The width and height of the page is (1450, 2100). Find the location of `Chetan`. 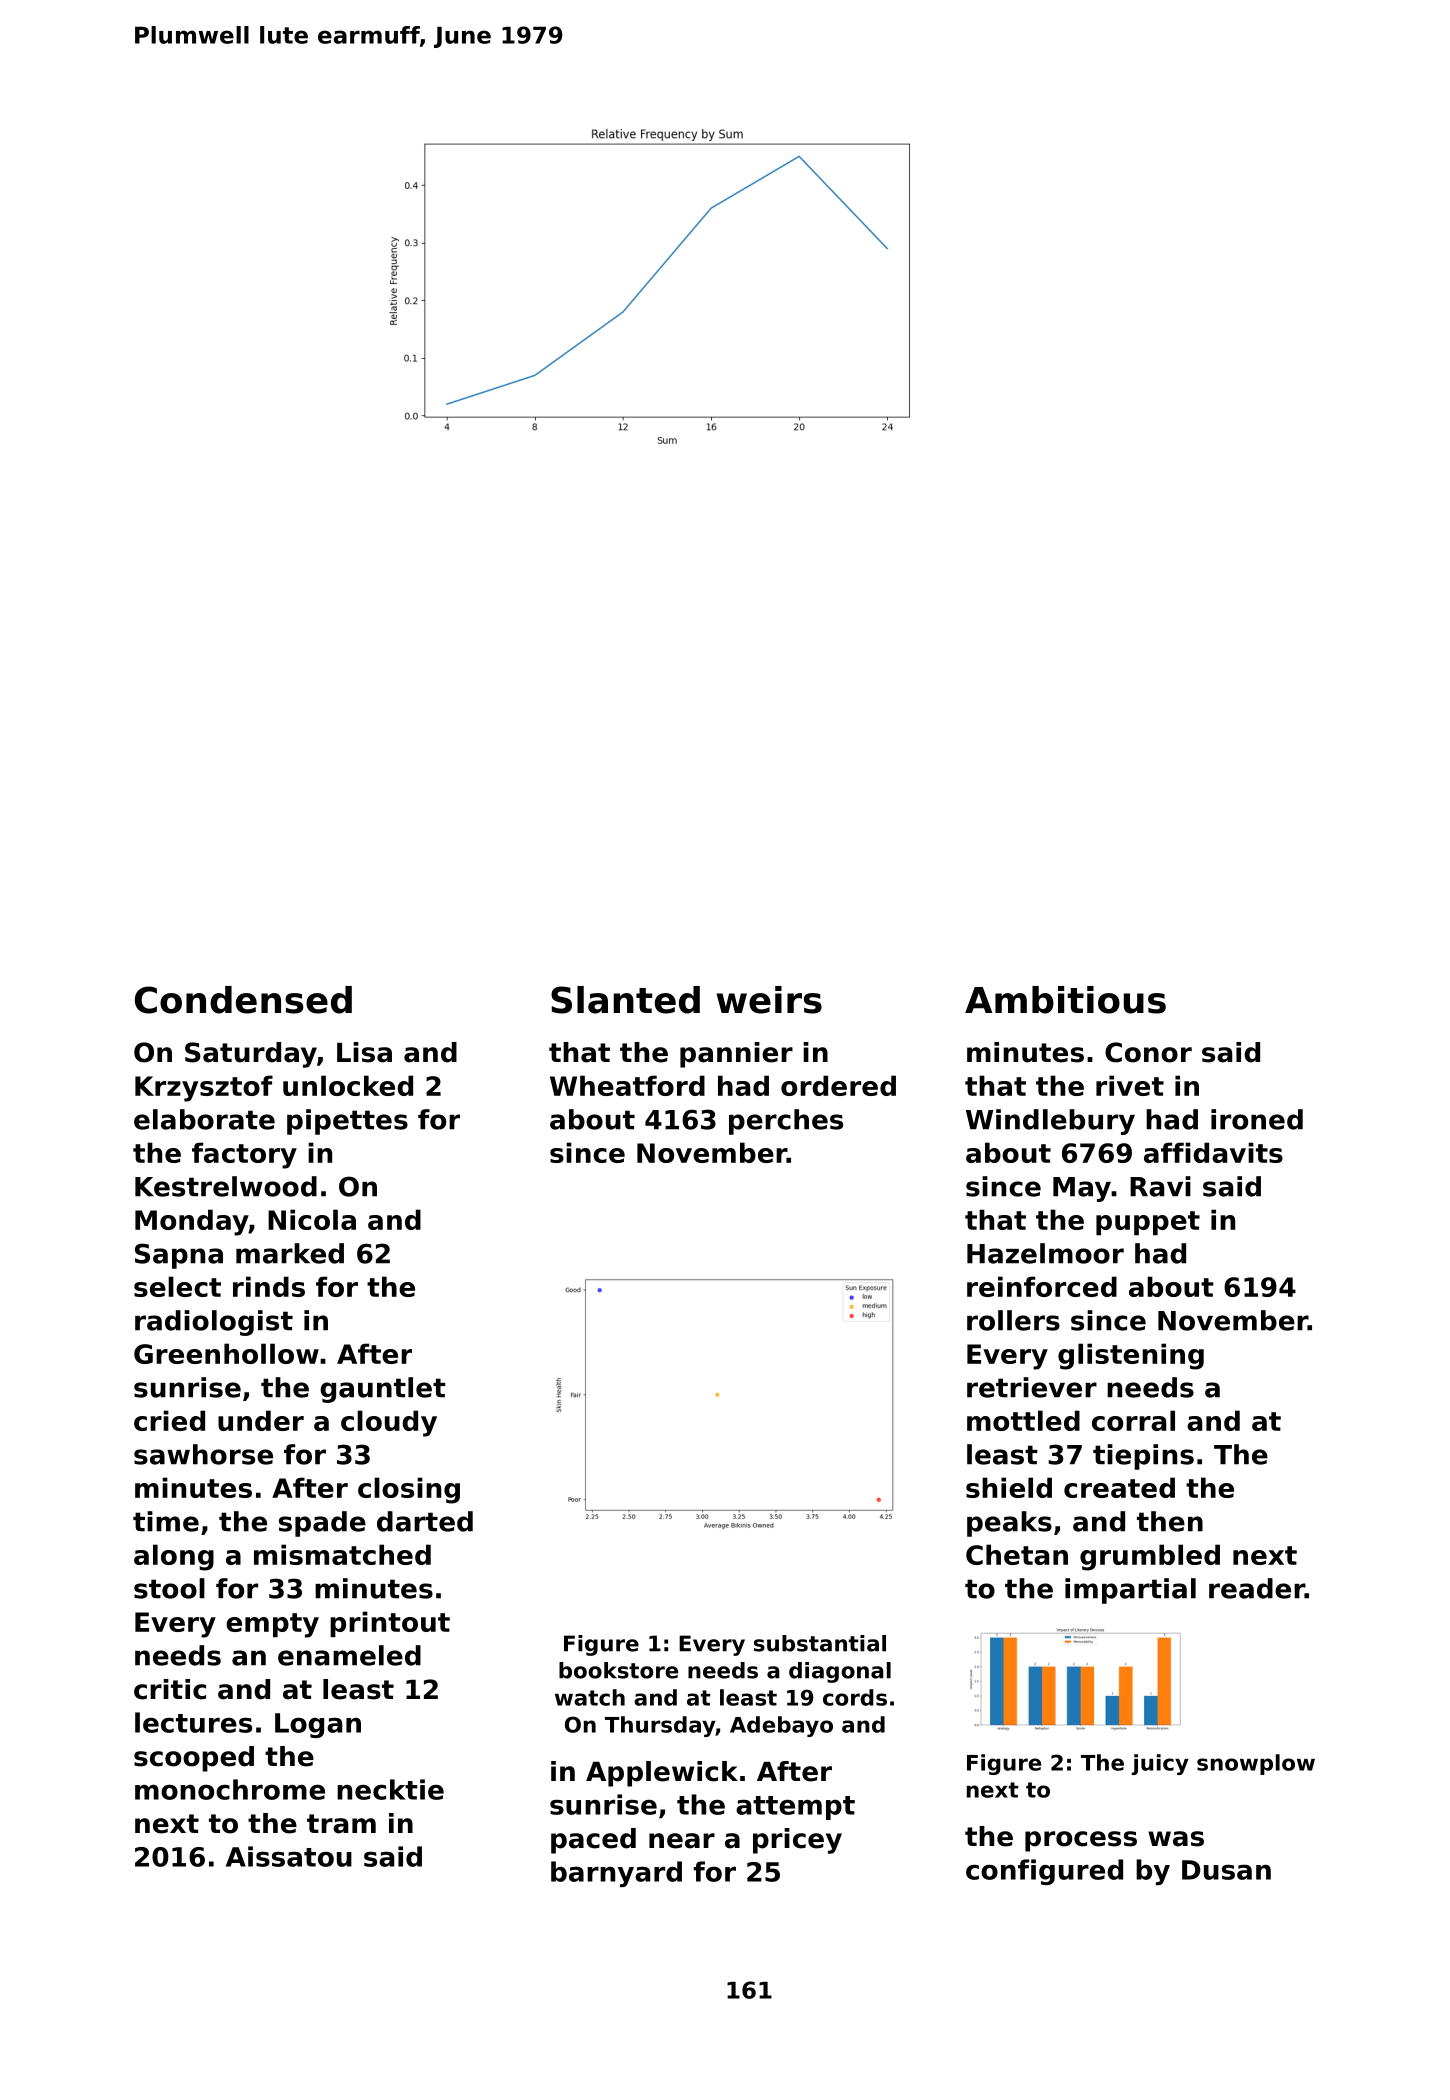

Chetan is located at coordinates (1017, 1554).
